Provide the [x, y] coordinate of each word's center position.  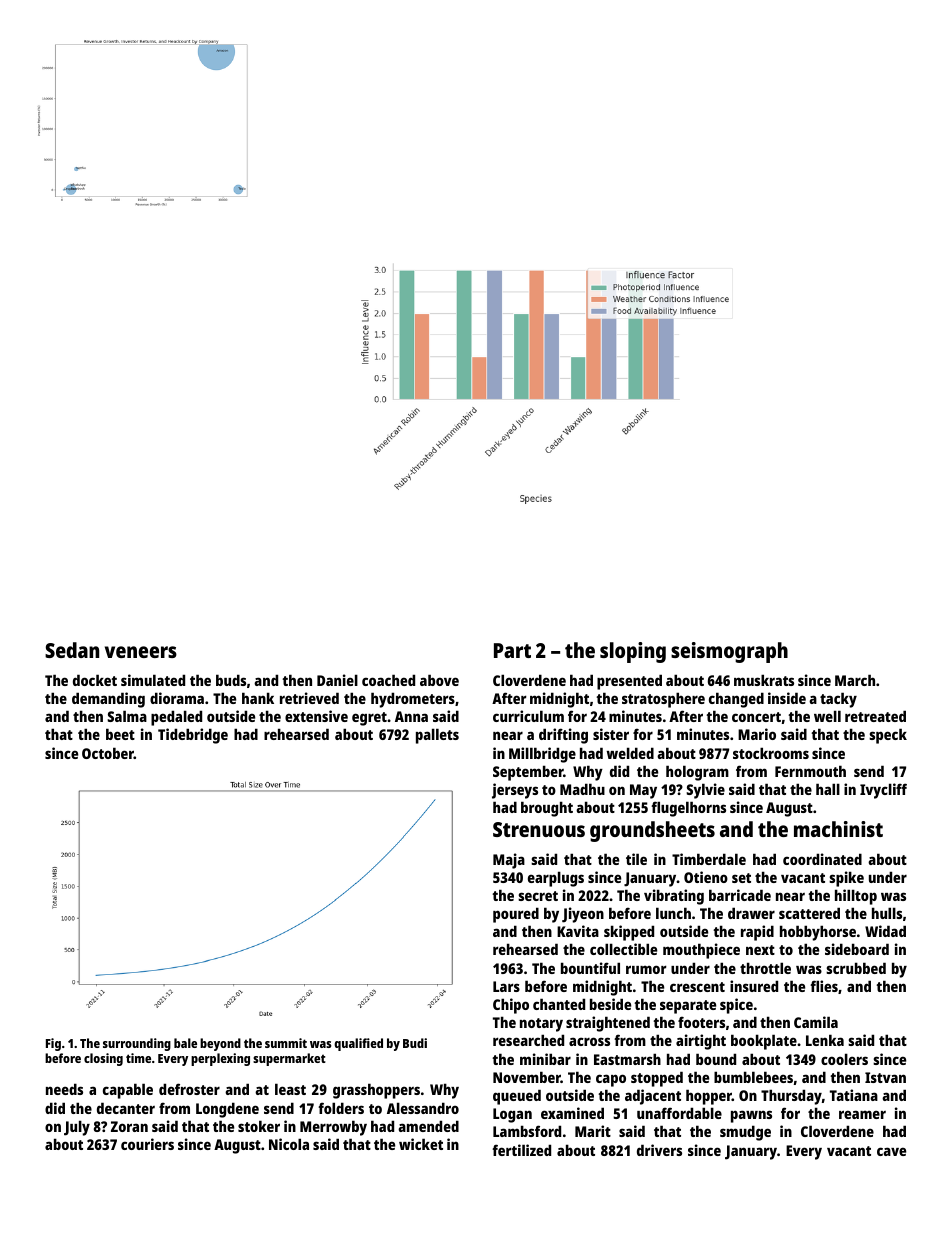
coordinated [822, 859]
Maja [509, 861]
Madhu [582, 789]
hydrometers [413, 700]
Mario [757, 734]
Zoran [129, 1126]
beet [120, 734]
